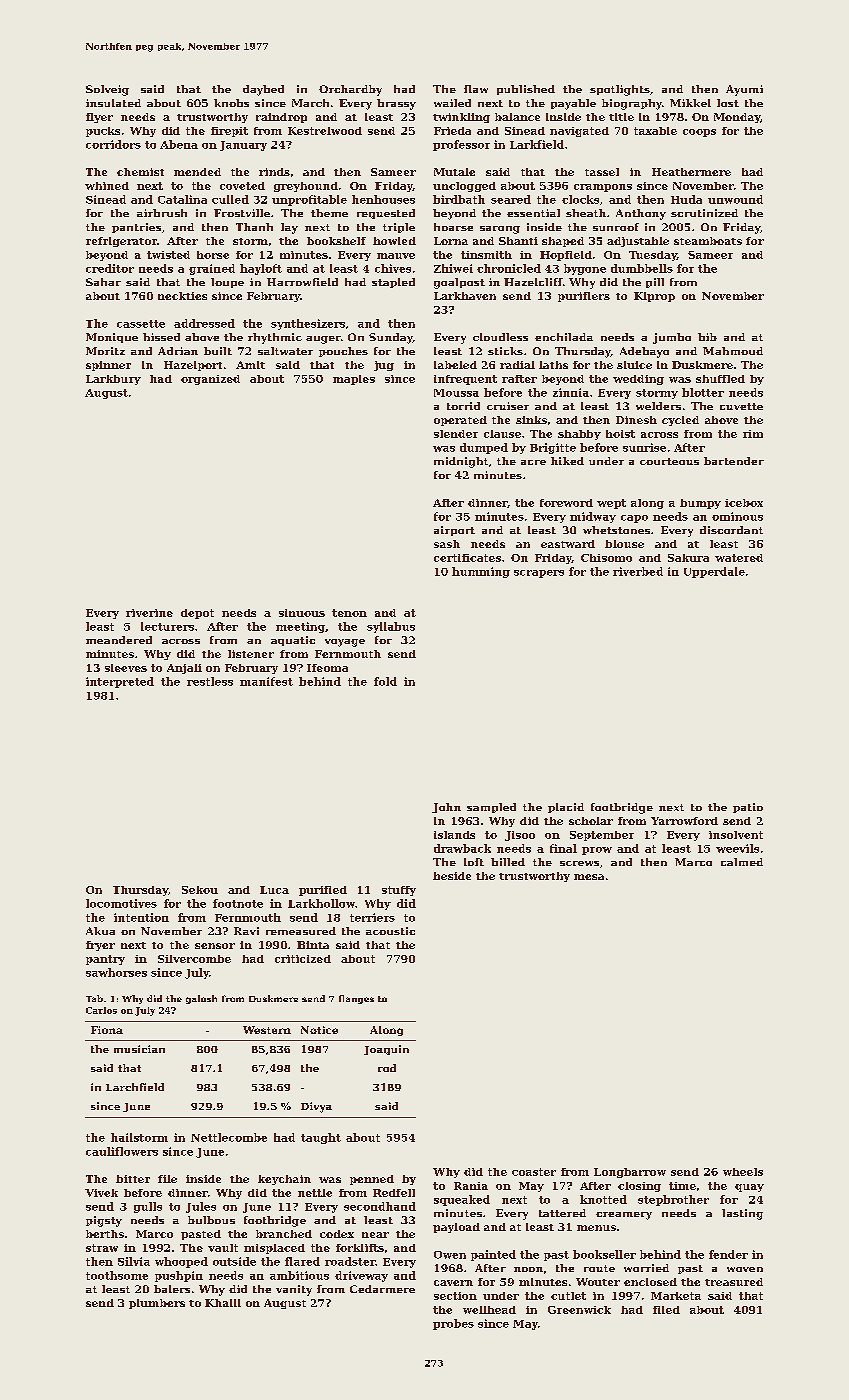  What do you see at coordinates (234, 1261) in the screenshot?
I see `outside` at bounding box center [234, 1261].
